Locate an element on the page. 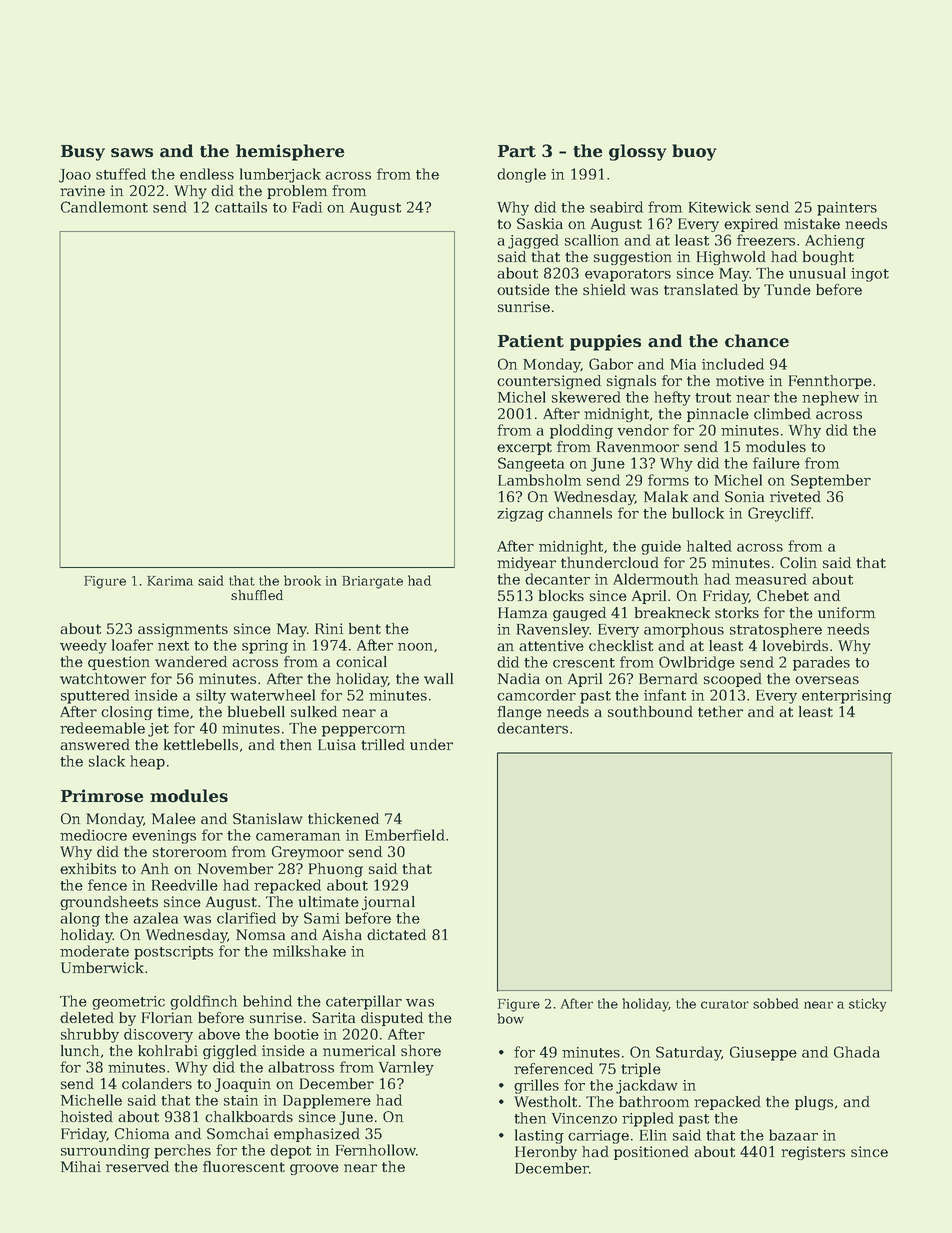 Image resolution: width=952 pixels, height=1233 pixels. fluorescent is located at coordinates (244, 1166).
